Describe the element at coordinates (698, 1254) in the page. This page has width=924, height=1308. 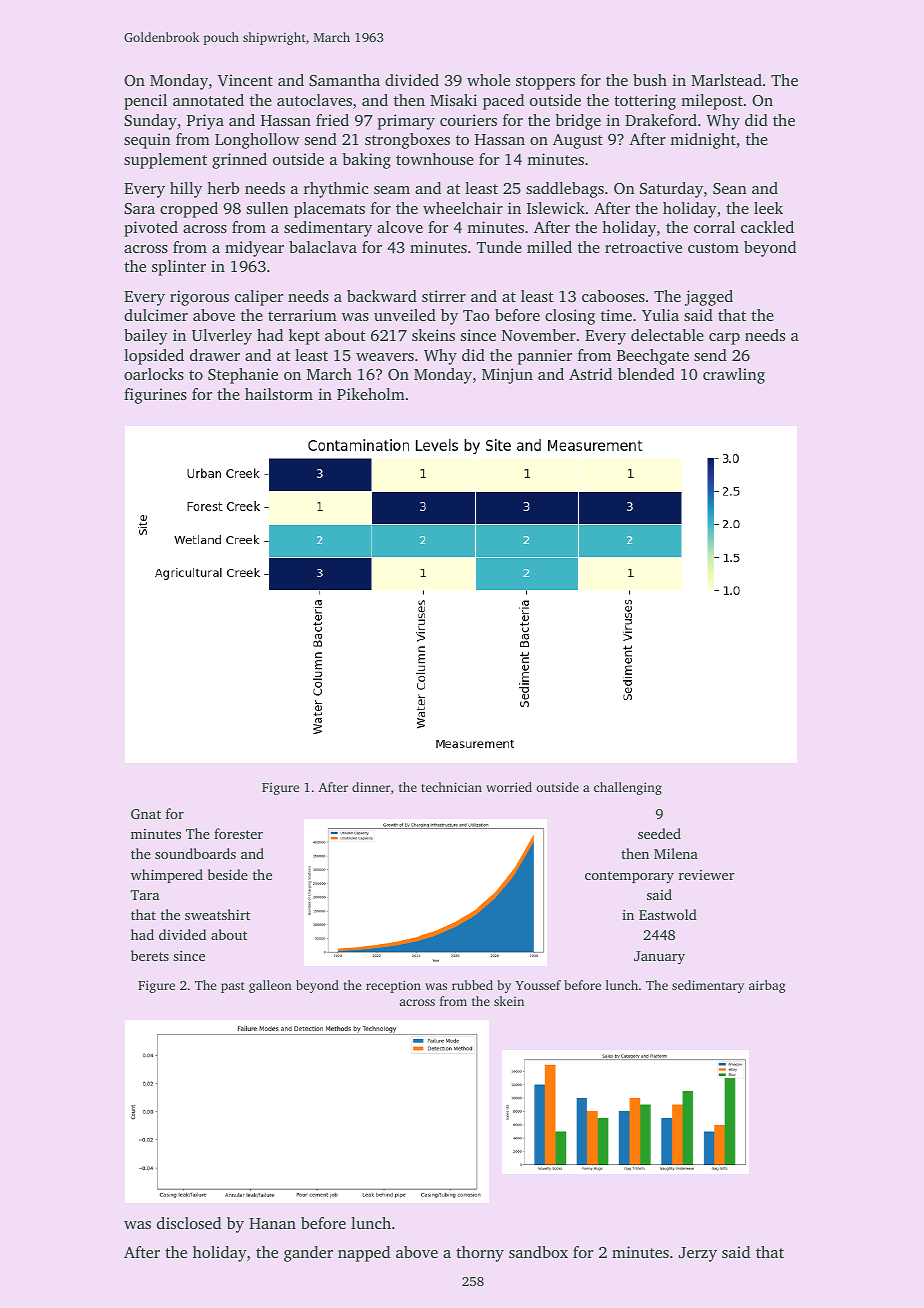
I see `Jerzy` at that location.
